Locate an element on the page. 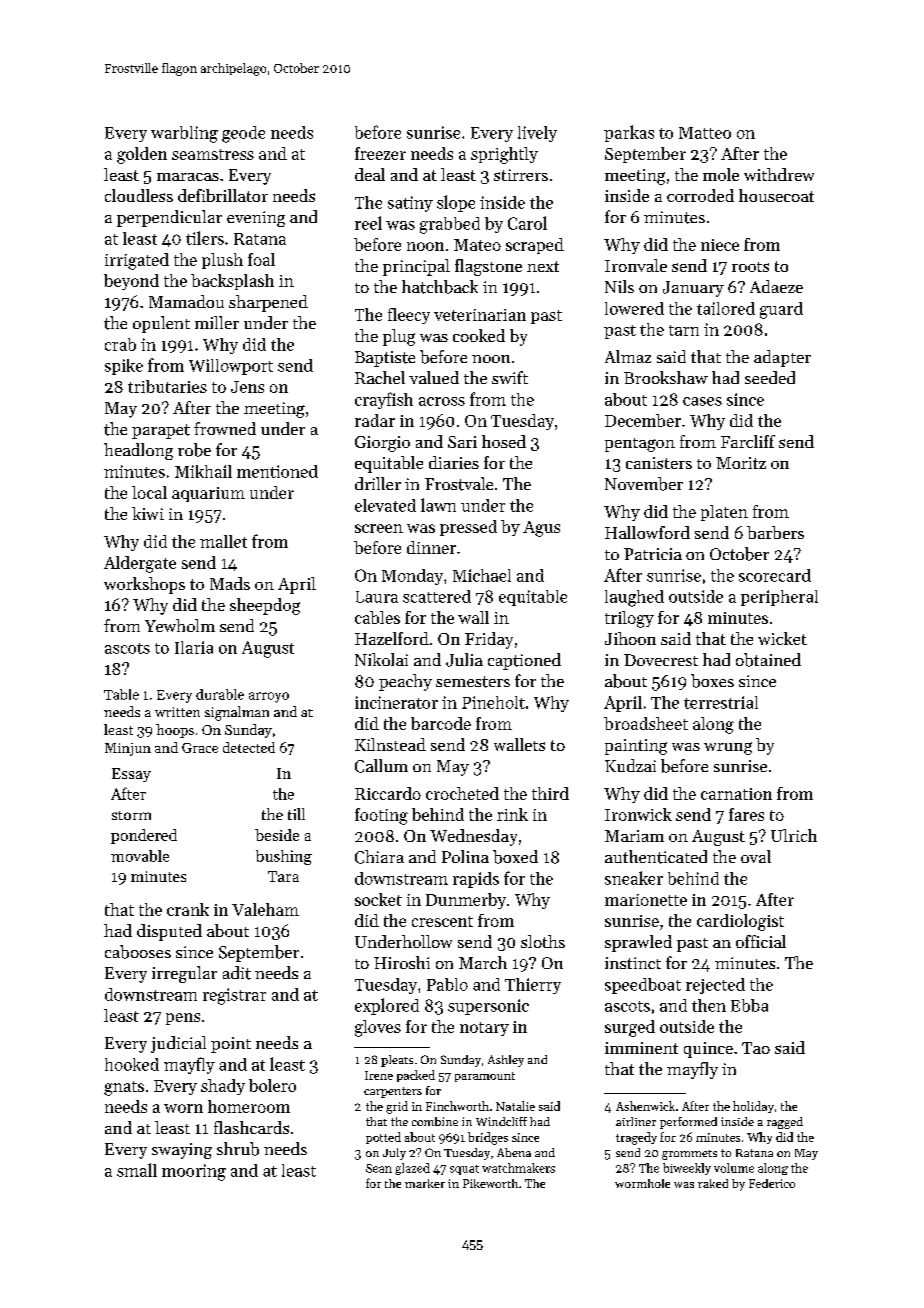  grid is located at coordinates (397, 1107).
